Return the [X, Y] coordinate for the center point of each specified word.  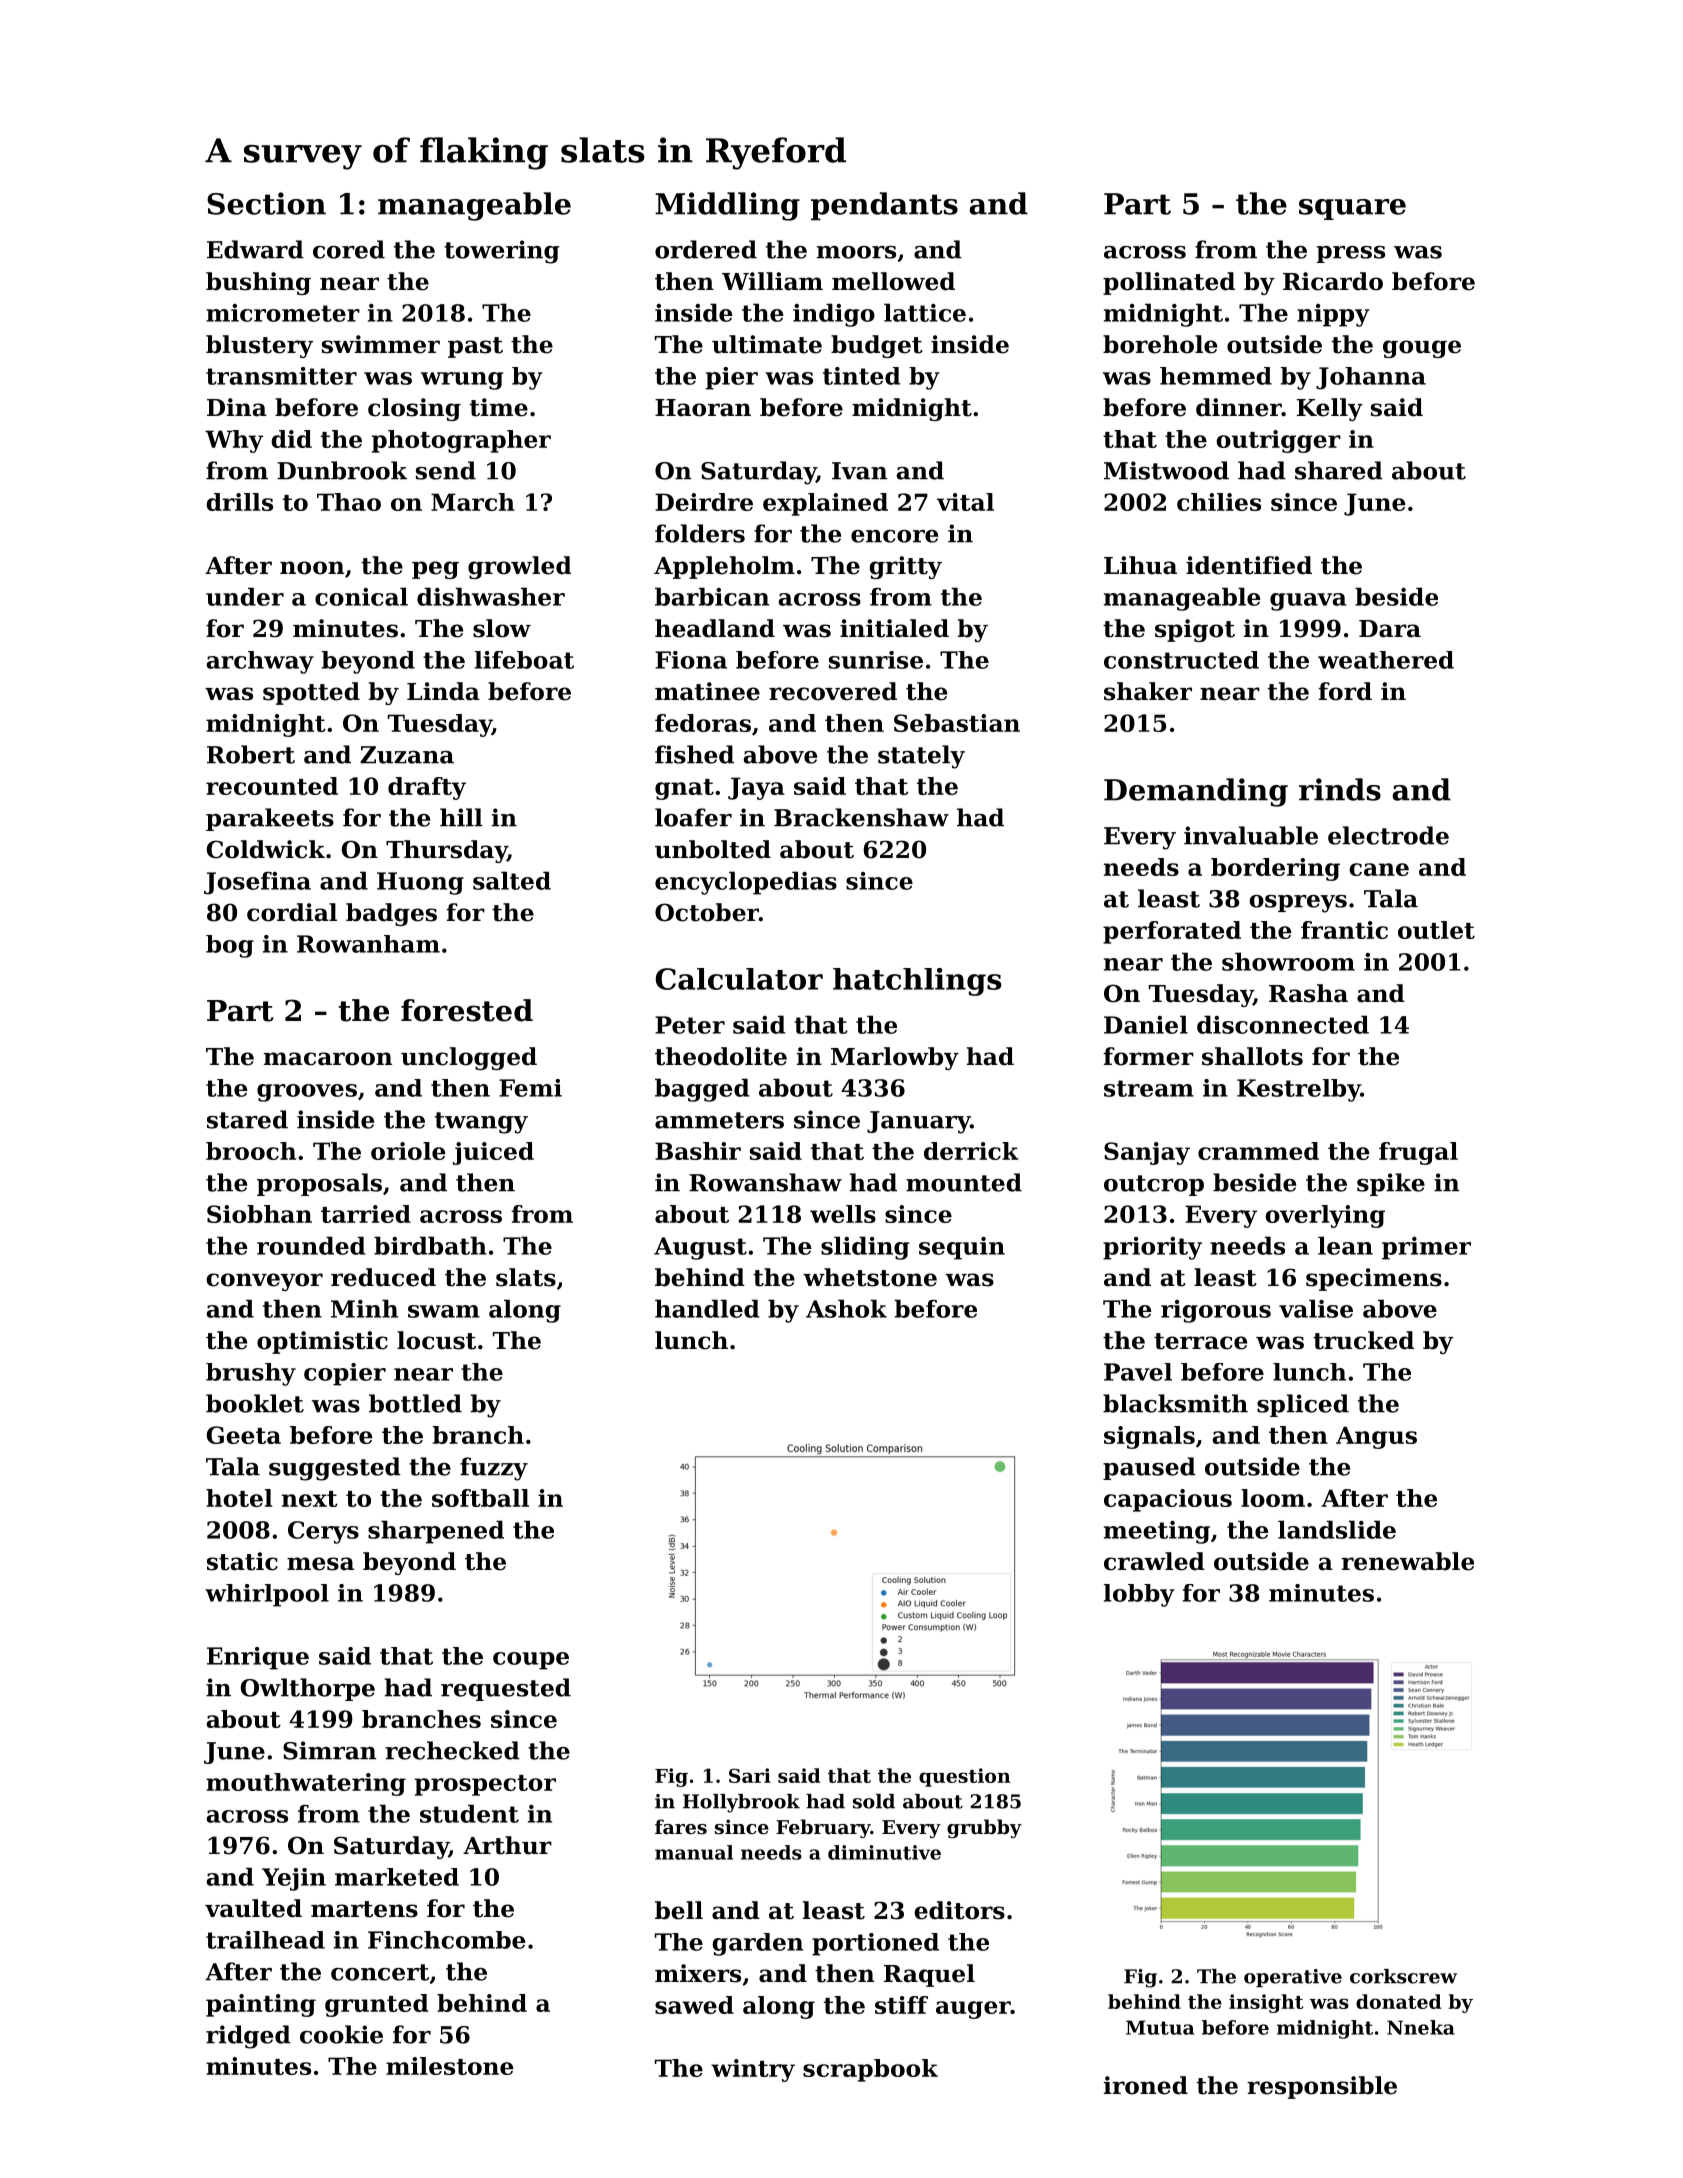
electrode [1388, 835]
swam [444, 1311]
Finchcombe [447, 1940]
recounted [272, 786]
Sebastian [957, 723]
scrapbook [870, 2070]
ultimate [767, 344]
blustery [259, 346]
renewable [1407, 1561]
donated [1398, 2001]
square [1352, 209]
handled [707, 1308]
